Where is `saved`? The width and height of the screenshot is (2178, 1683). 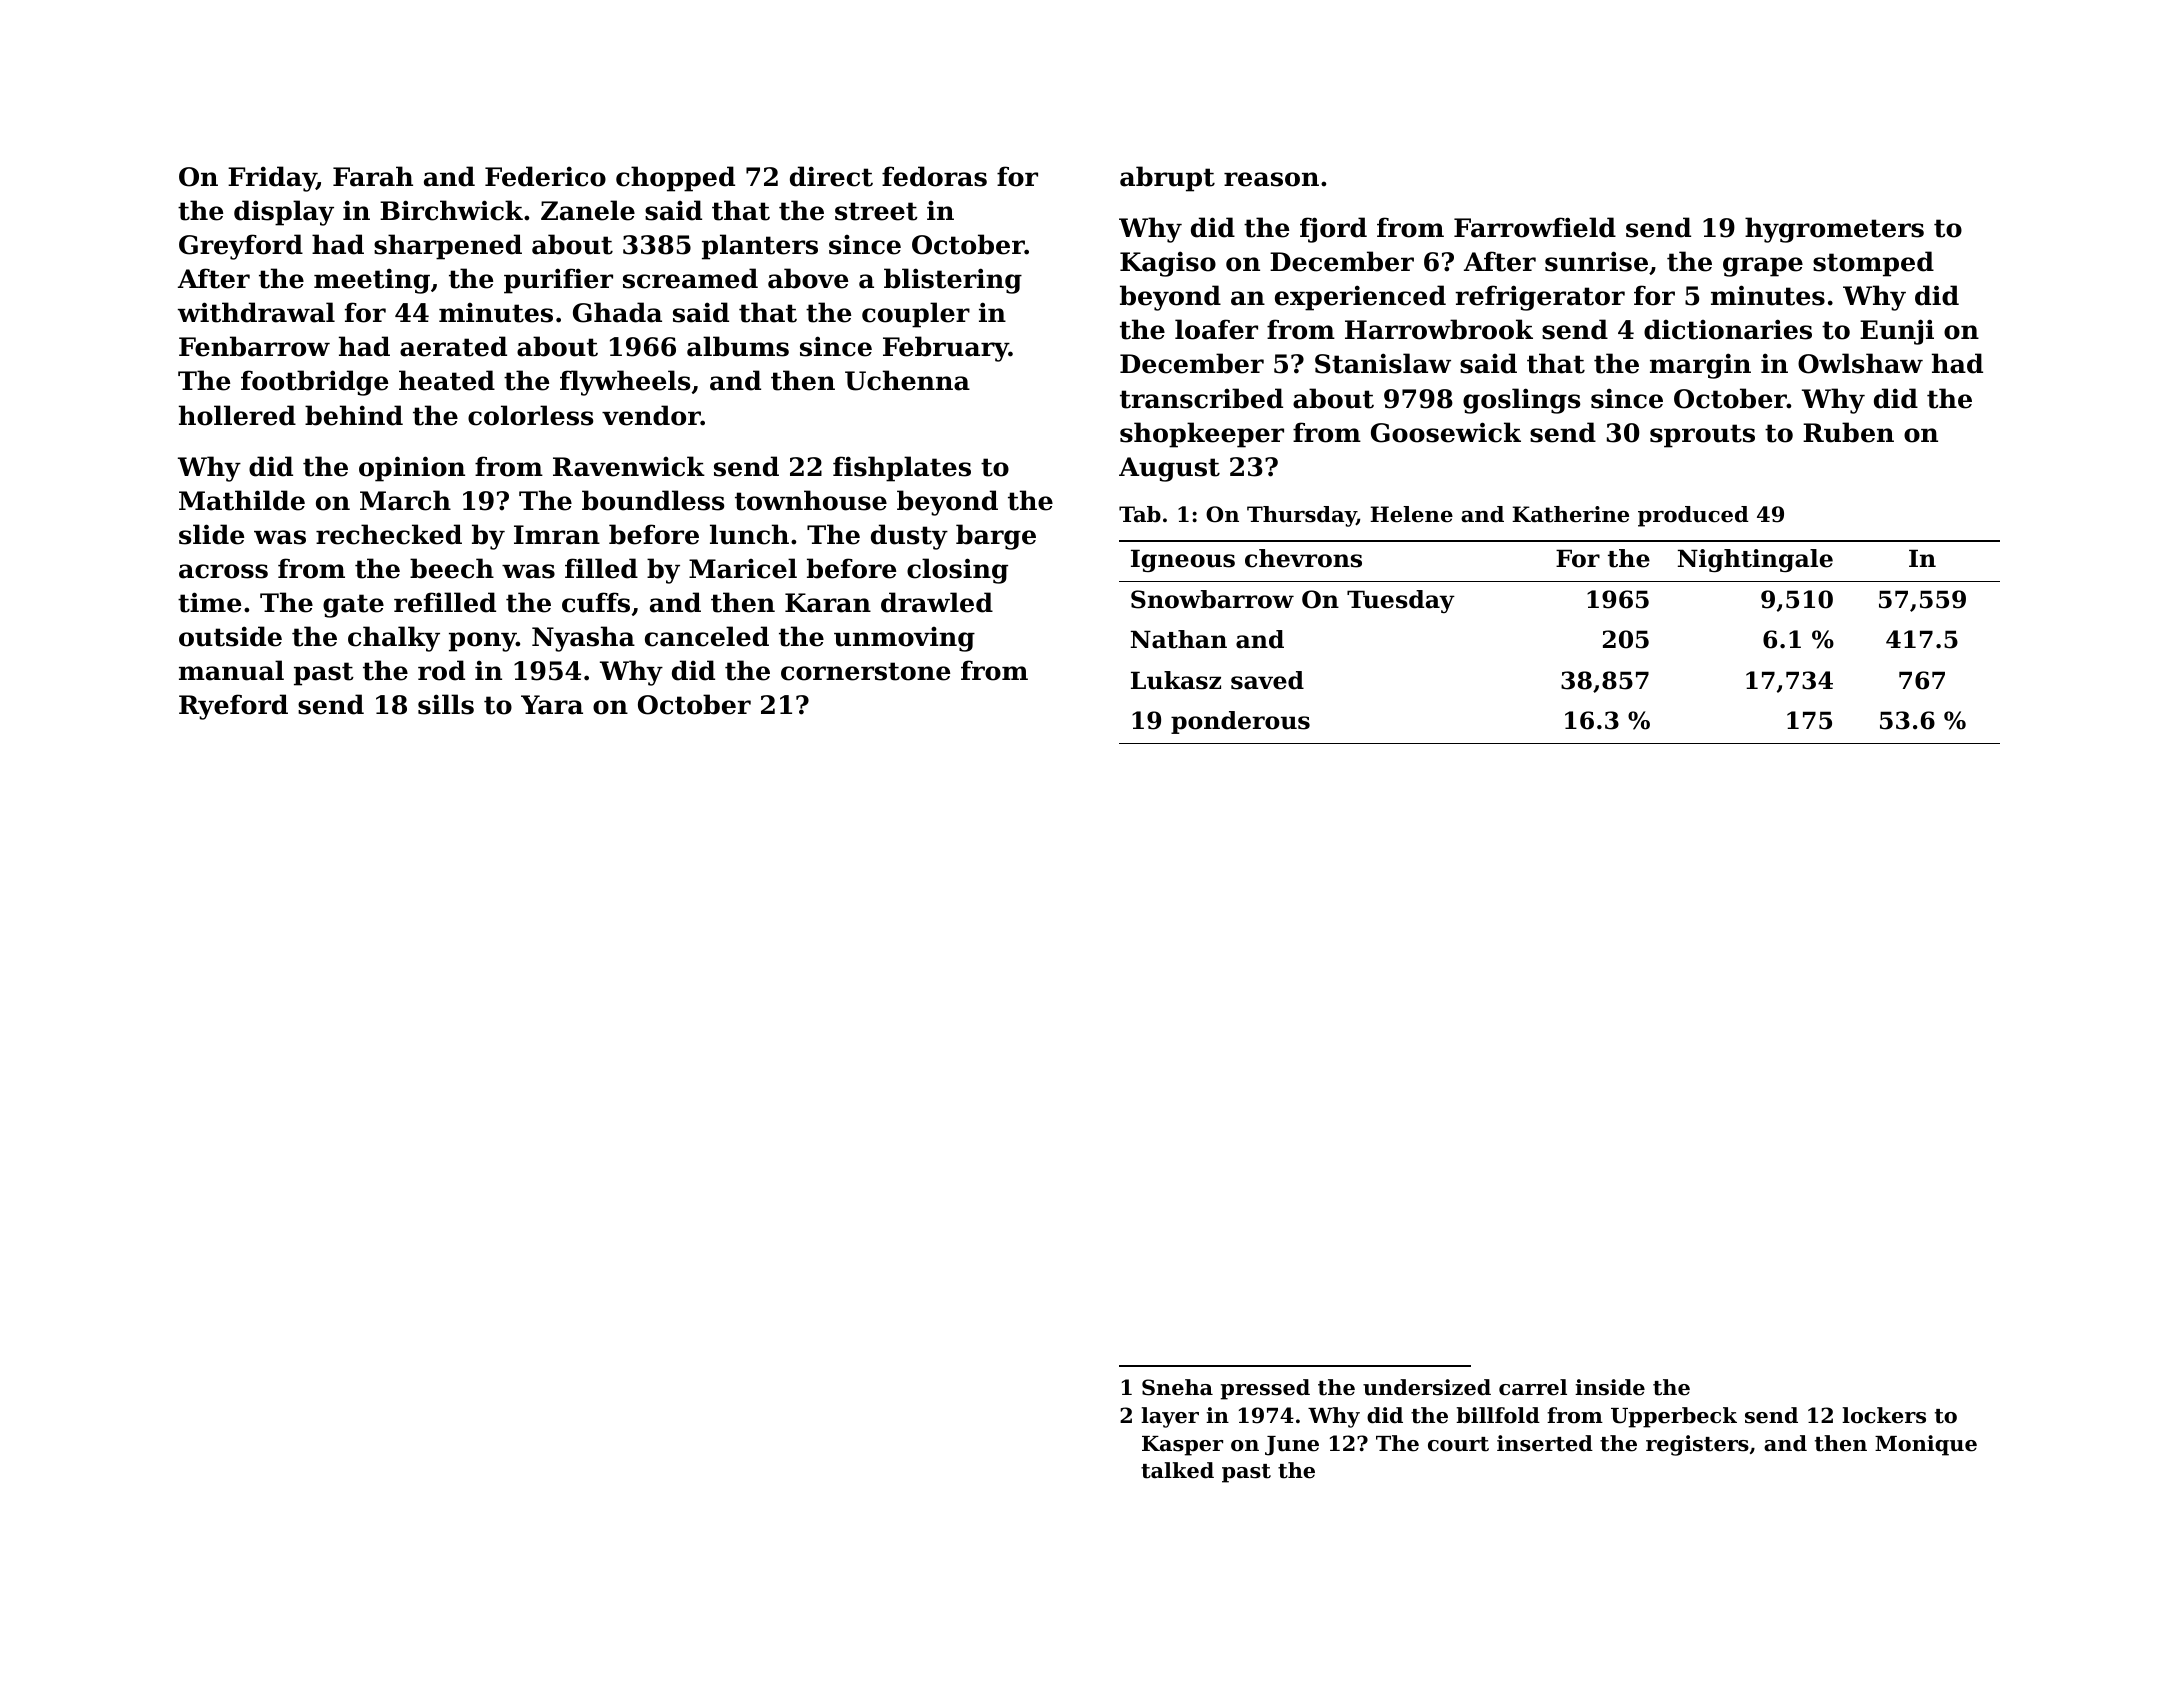 saved is located at coordinates (1267, 680).
